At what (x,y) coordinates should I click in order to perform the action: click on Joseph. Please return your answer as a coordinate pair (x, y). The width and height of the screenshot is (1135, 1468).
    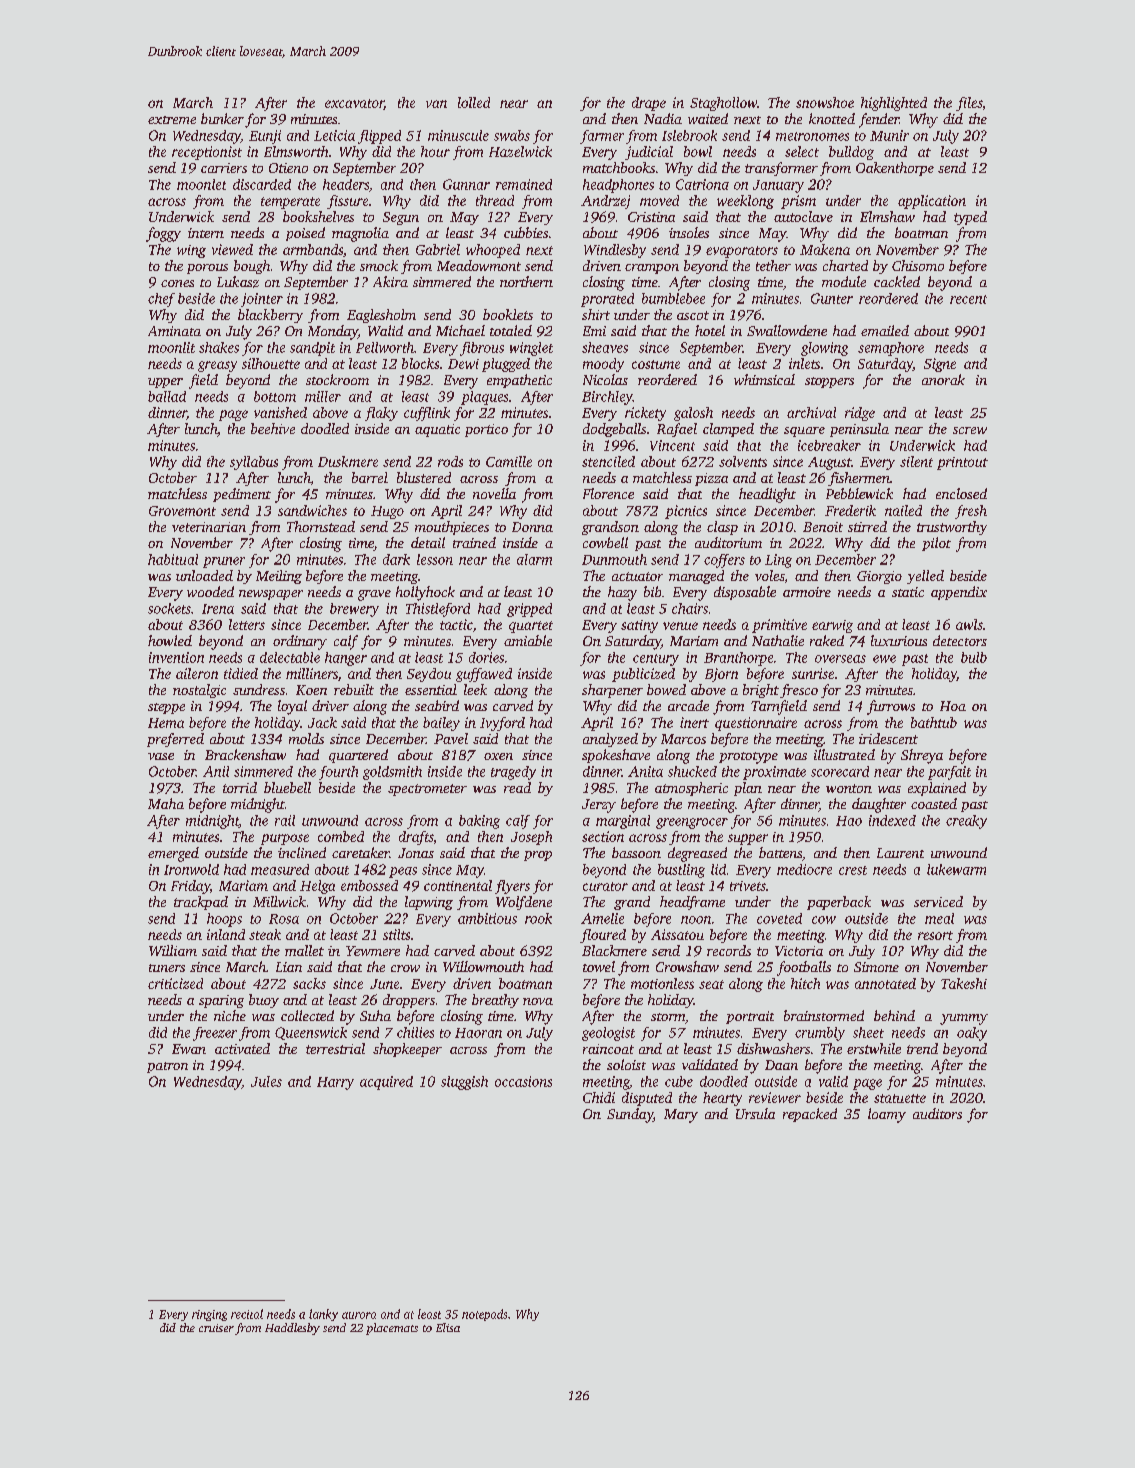
    Looking at the image, I should click on (531, 838).
